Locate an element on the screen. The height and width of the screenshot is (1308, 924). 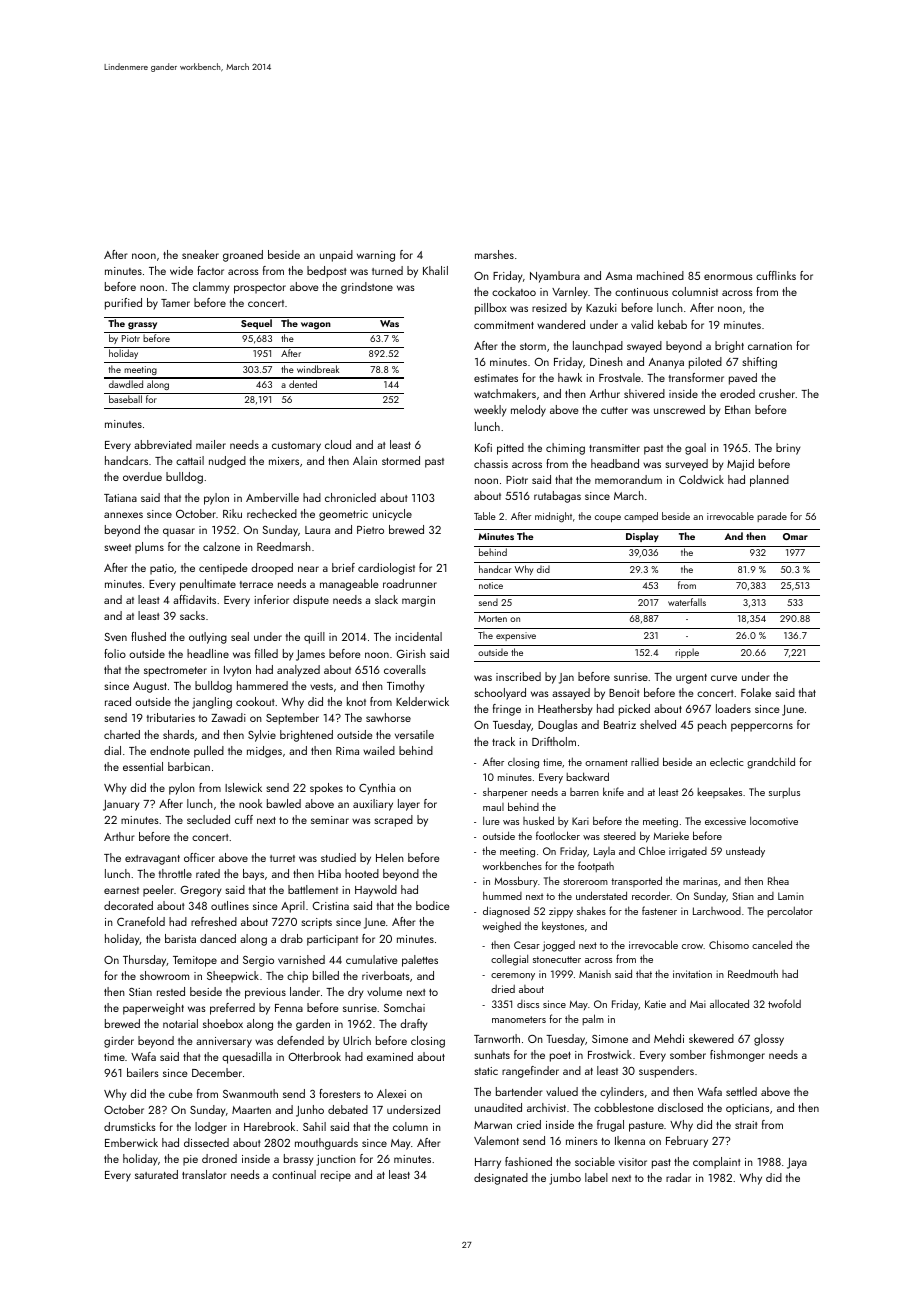
scraped is located at coordinates (394, 821).
